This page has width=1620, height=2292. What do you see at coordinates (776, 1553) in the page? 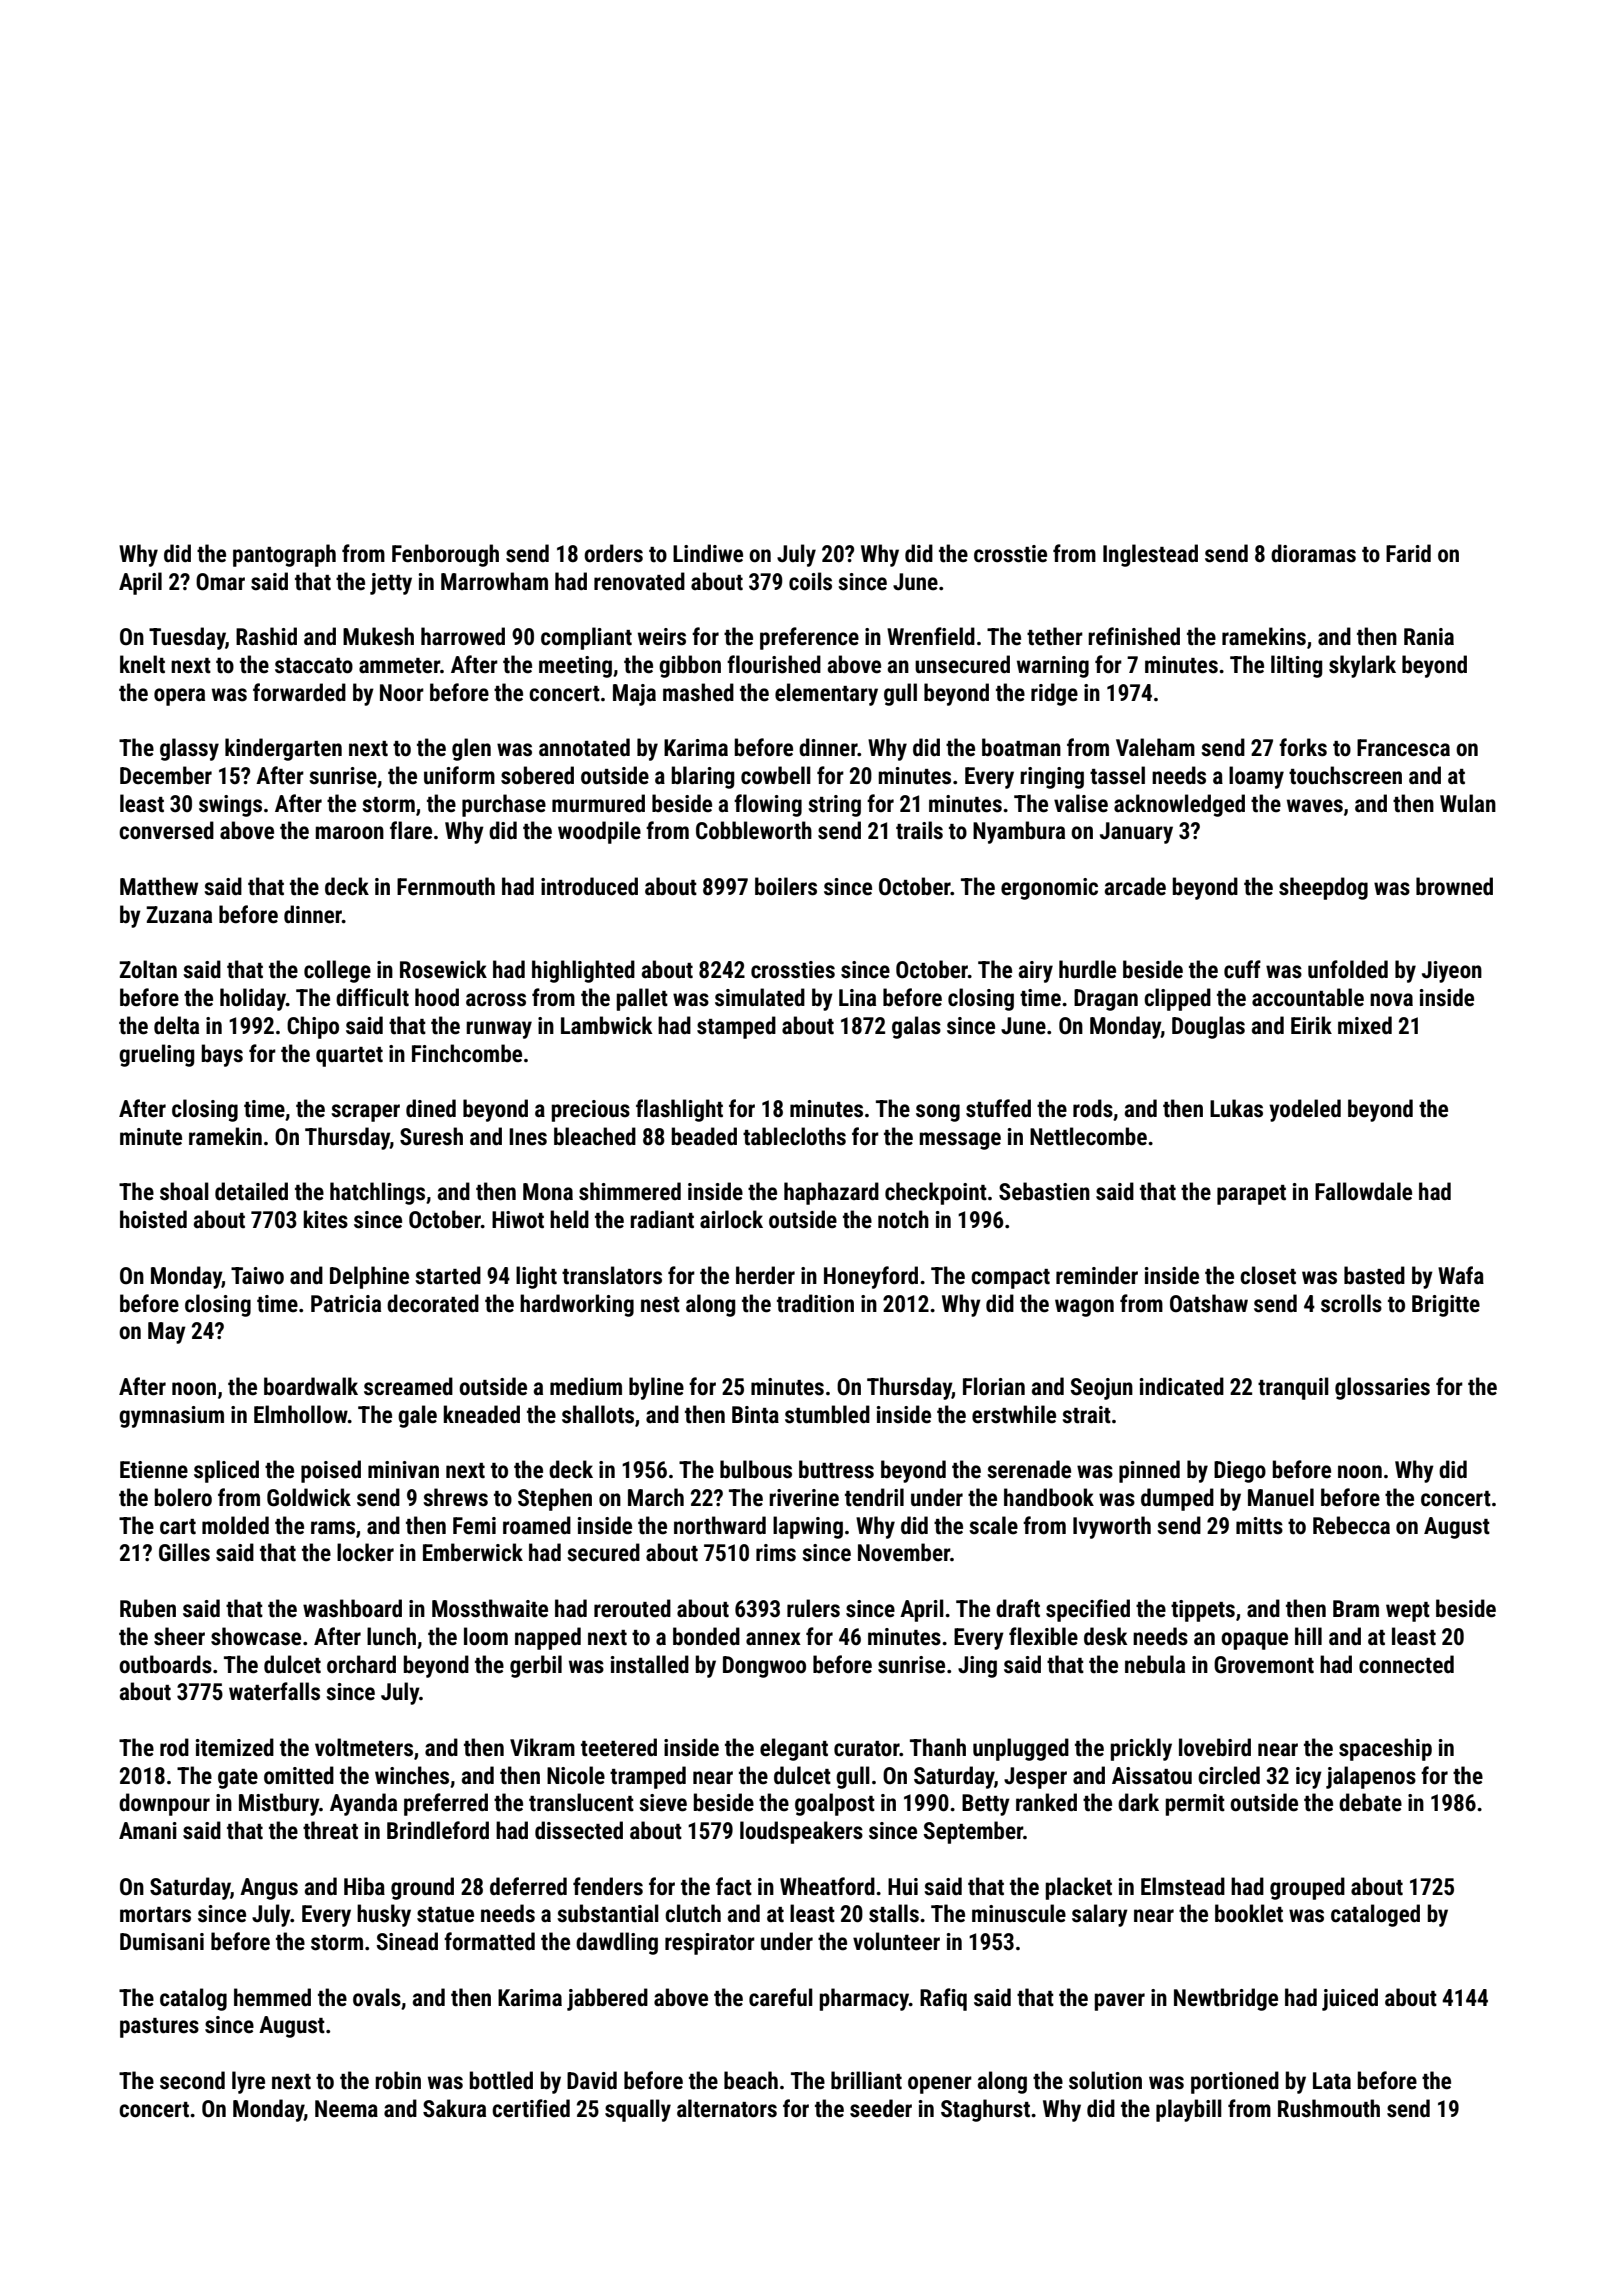
I see `rims` at bounding box center [776, 1553].
